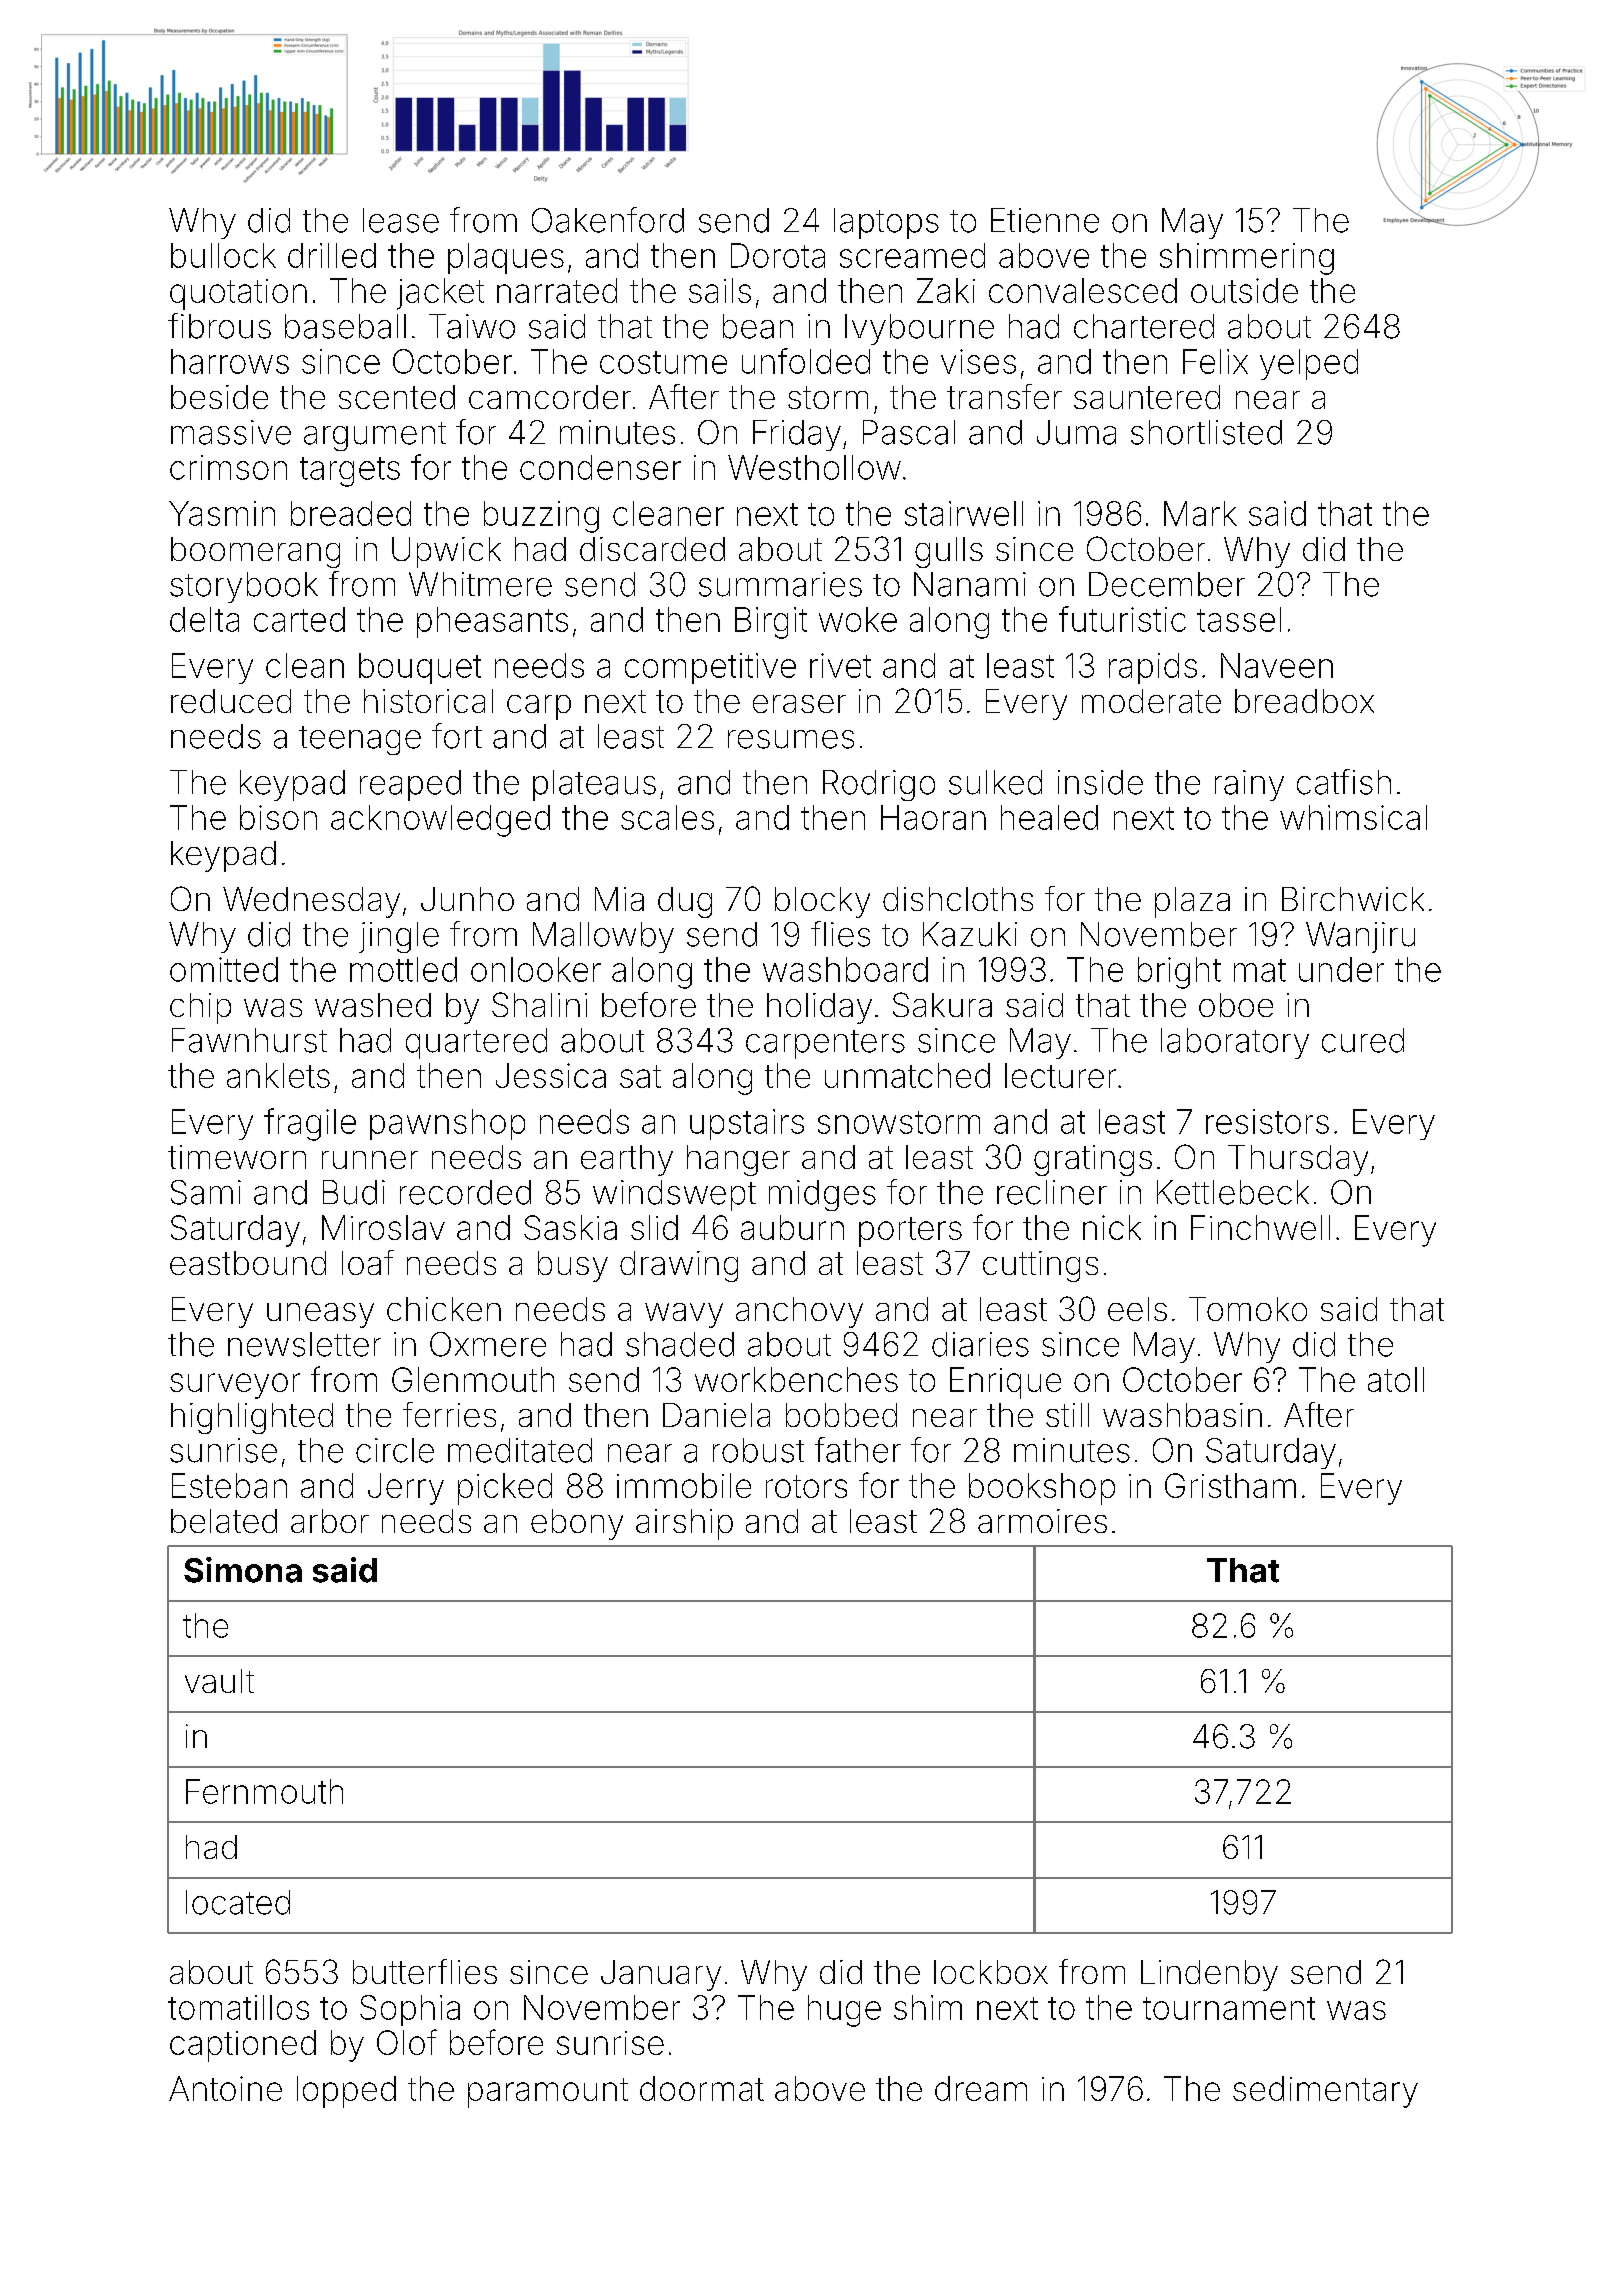 The width and height of the image is (1620, 2292). I want to click on Lindenby, so click(1209, 1975).
